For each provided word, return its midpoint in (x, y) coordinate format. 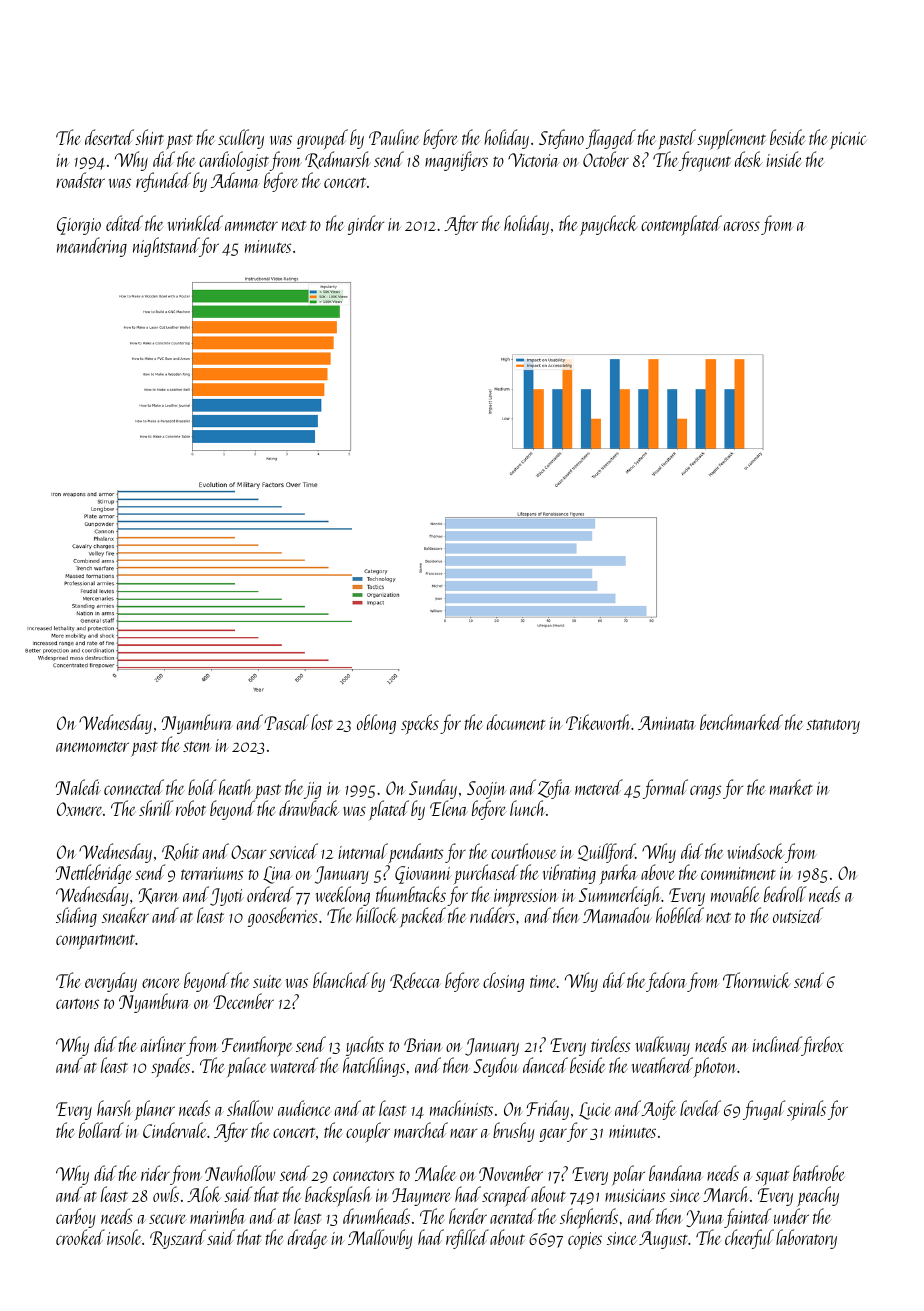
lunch (528, 808)
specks (420, 724)
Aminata (666, 723)
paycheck (609, 225)
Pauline (394, 137)
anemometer (92, 746)
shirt (149, 137)
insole (124, 1237)
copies (585, 1241)
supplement (731, 139)
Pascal (286, 722)
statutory (833, 726)
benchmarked (741, 722)
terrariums (212, 873)
